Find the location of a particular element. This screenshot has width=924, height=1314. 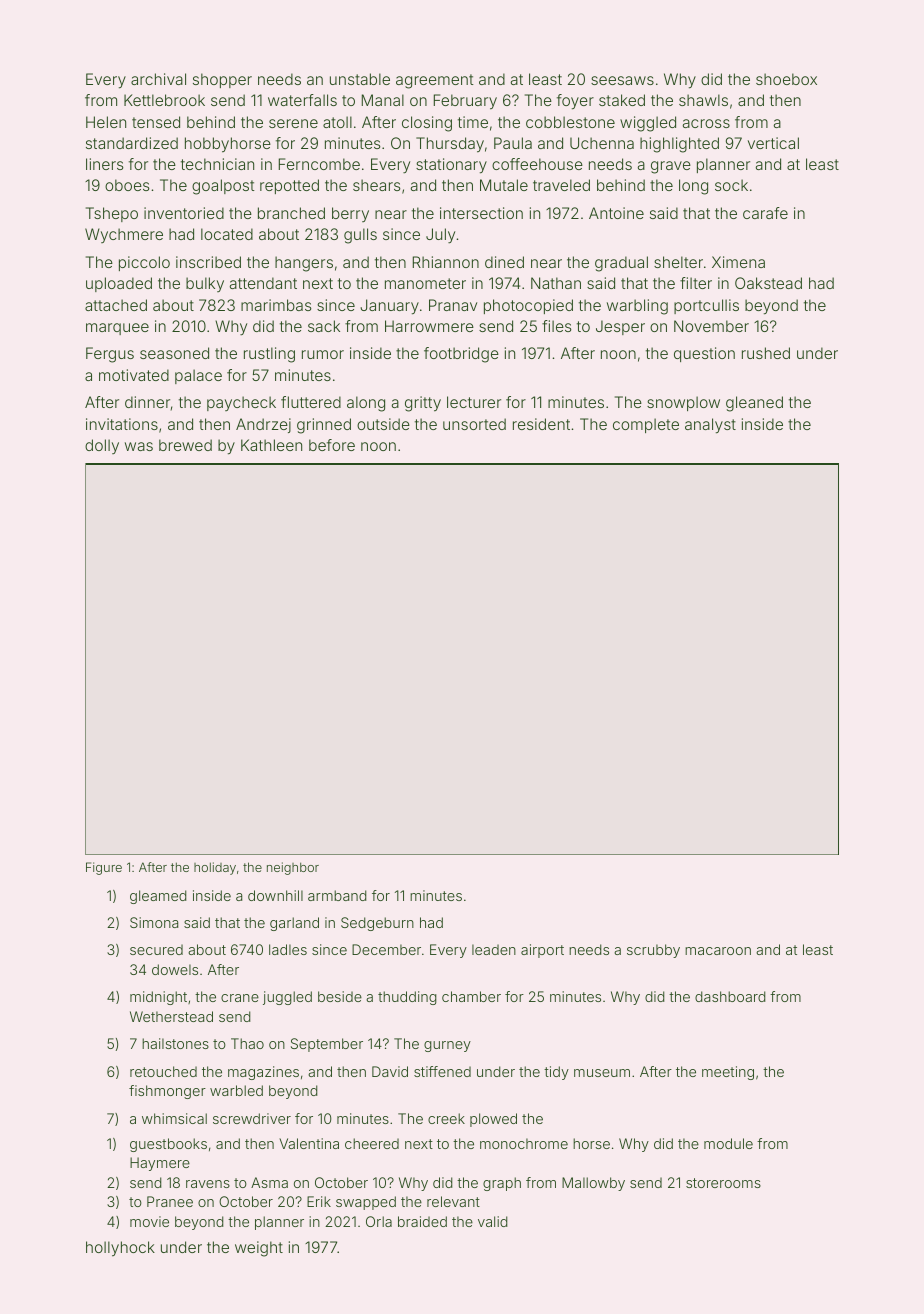

beside is located at coordinates (340, 996).
